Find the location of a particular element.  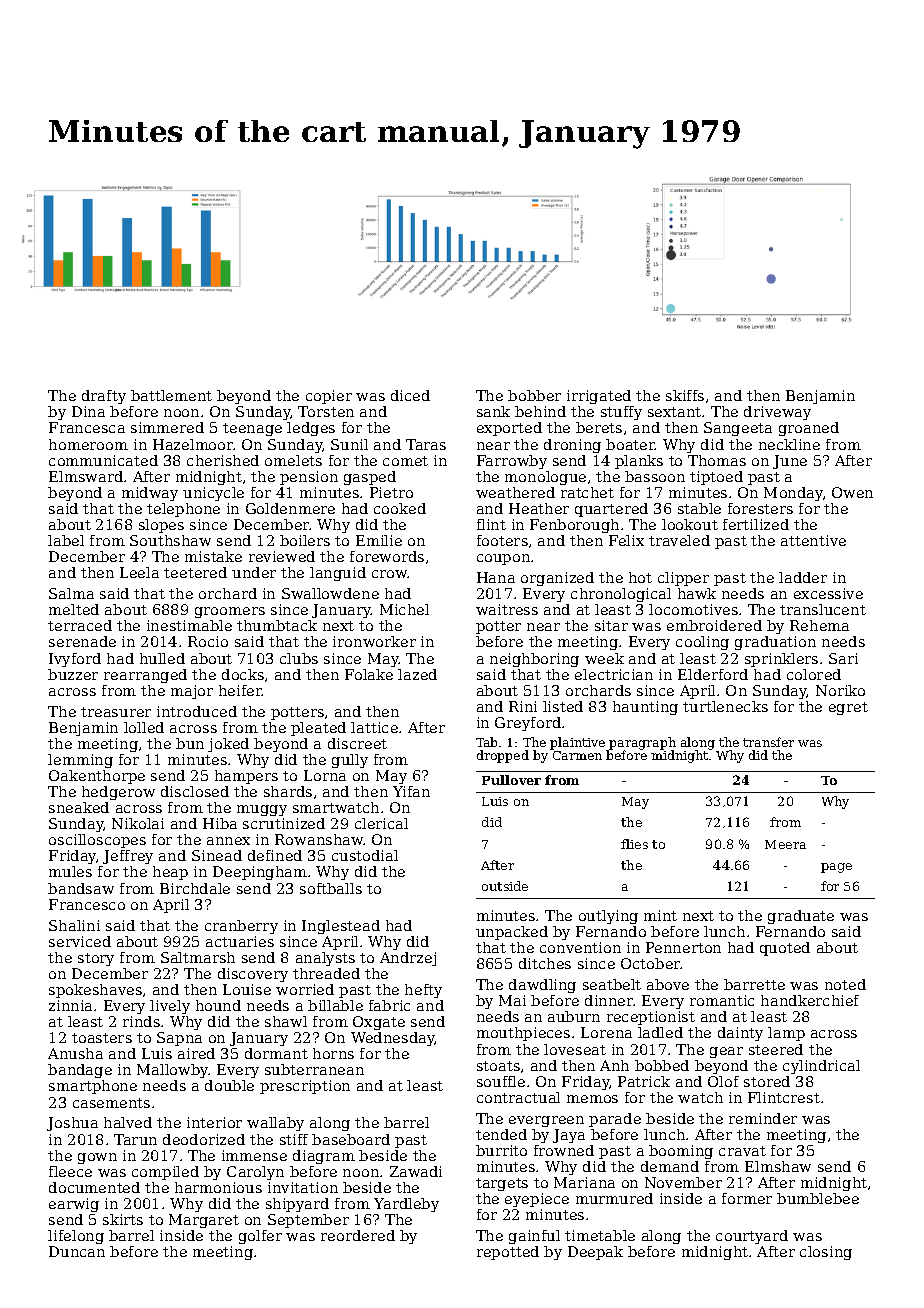

Yardleby is located at coordinates (406, 1205).
